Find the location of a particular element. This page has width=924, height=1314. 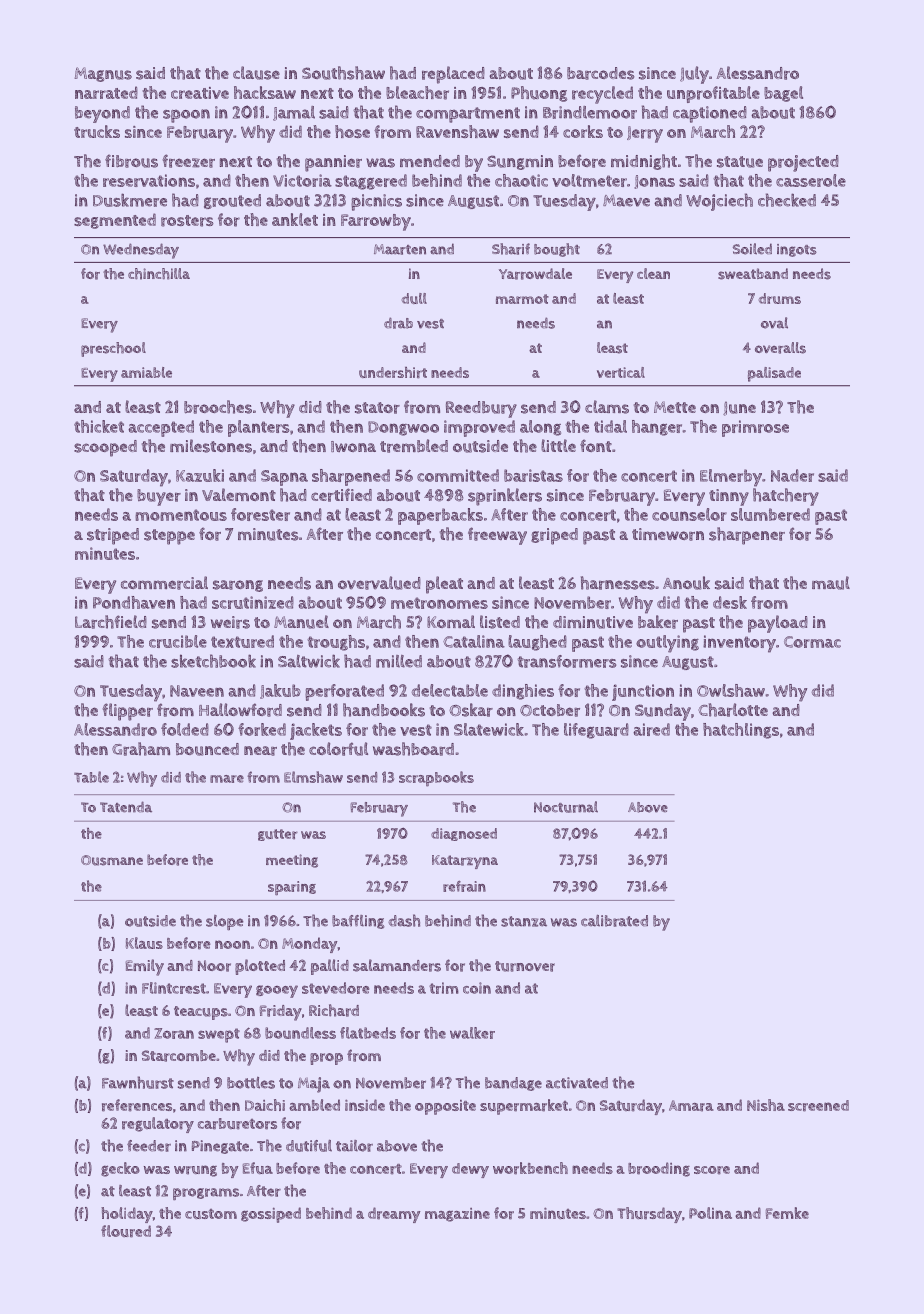

Mette is located at coordinates (675, 407).
